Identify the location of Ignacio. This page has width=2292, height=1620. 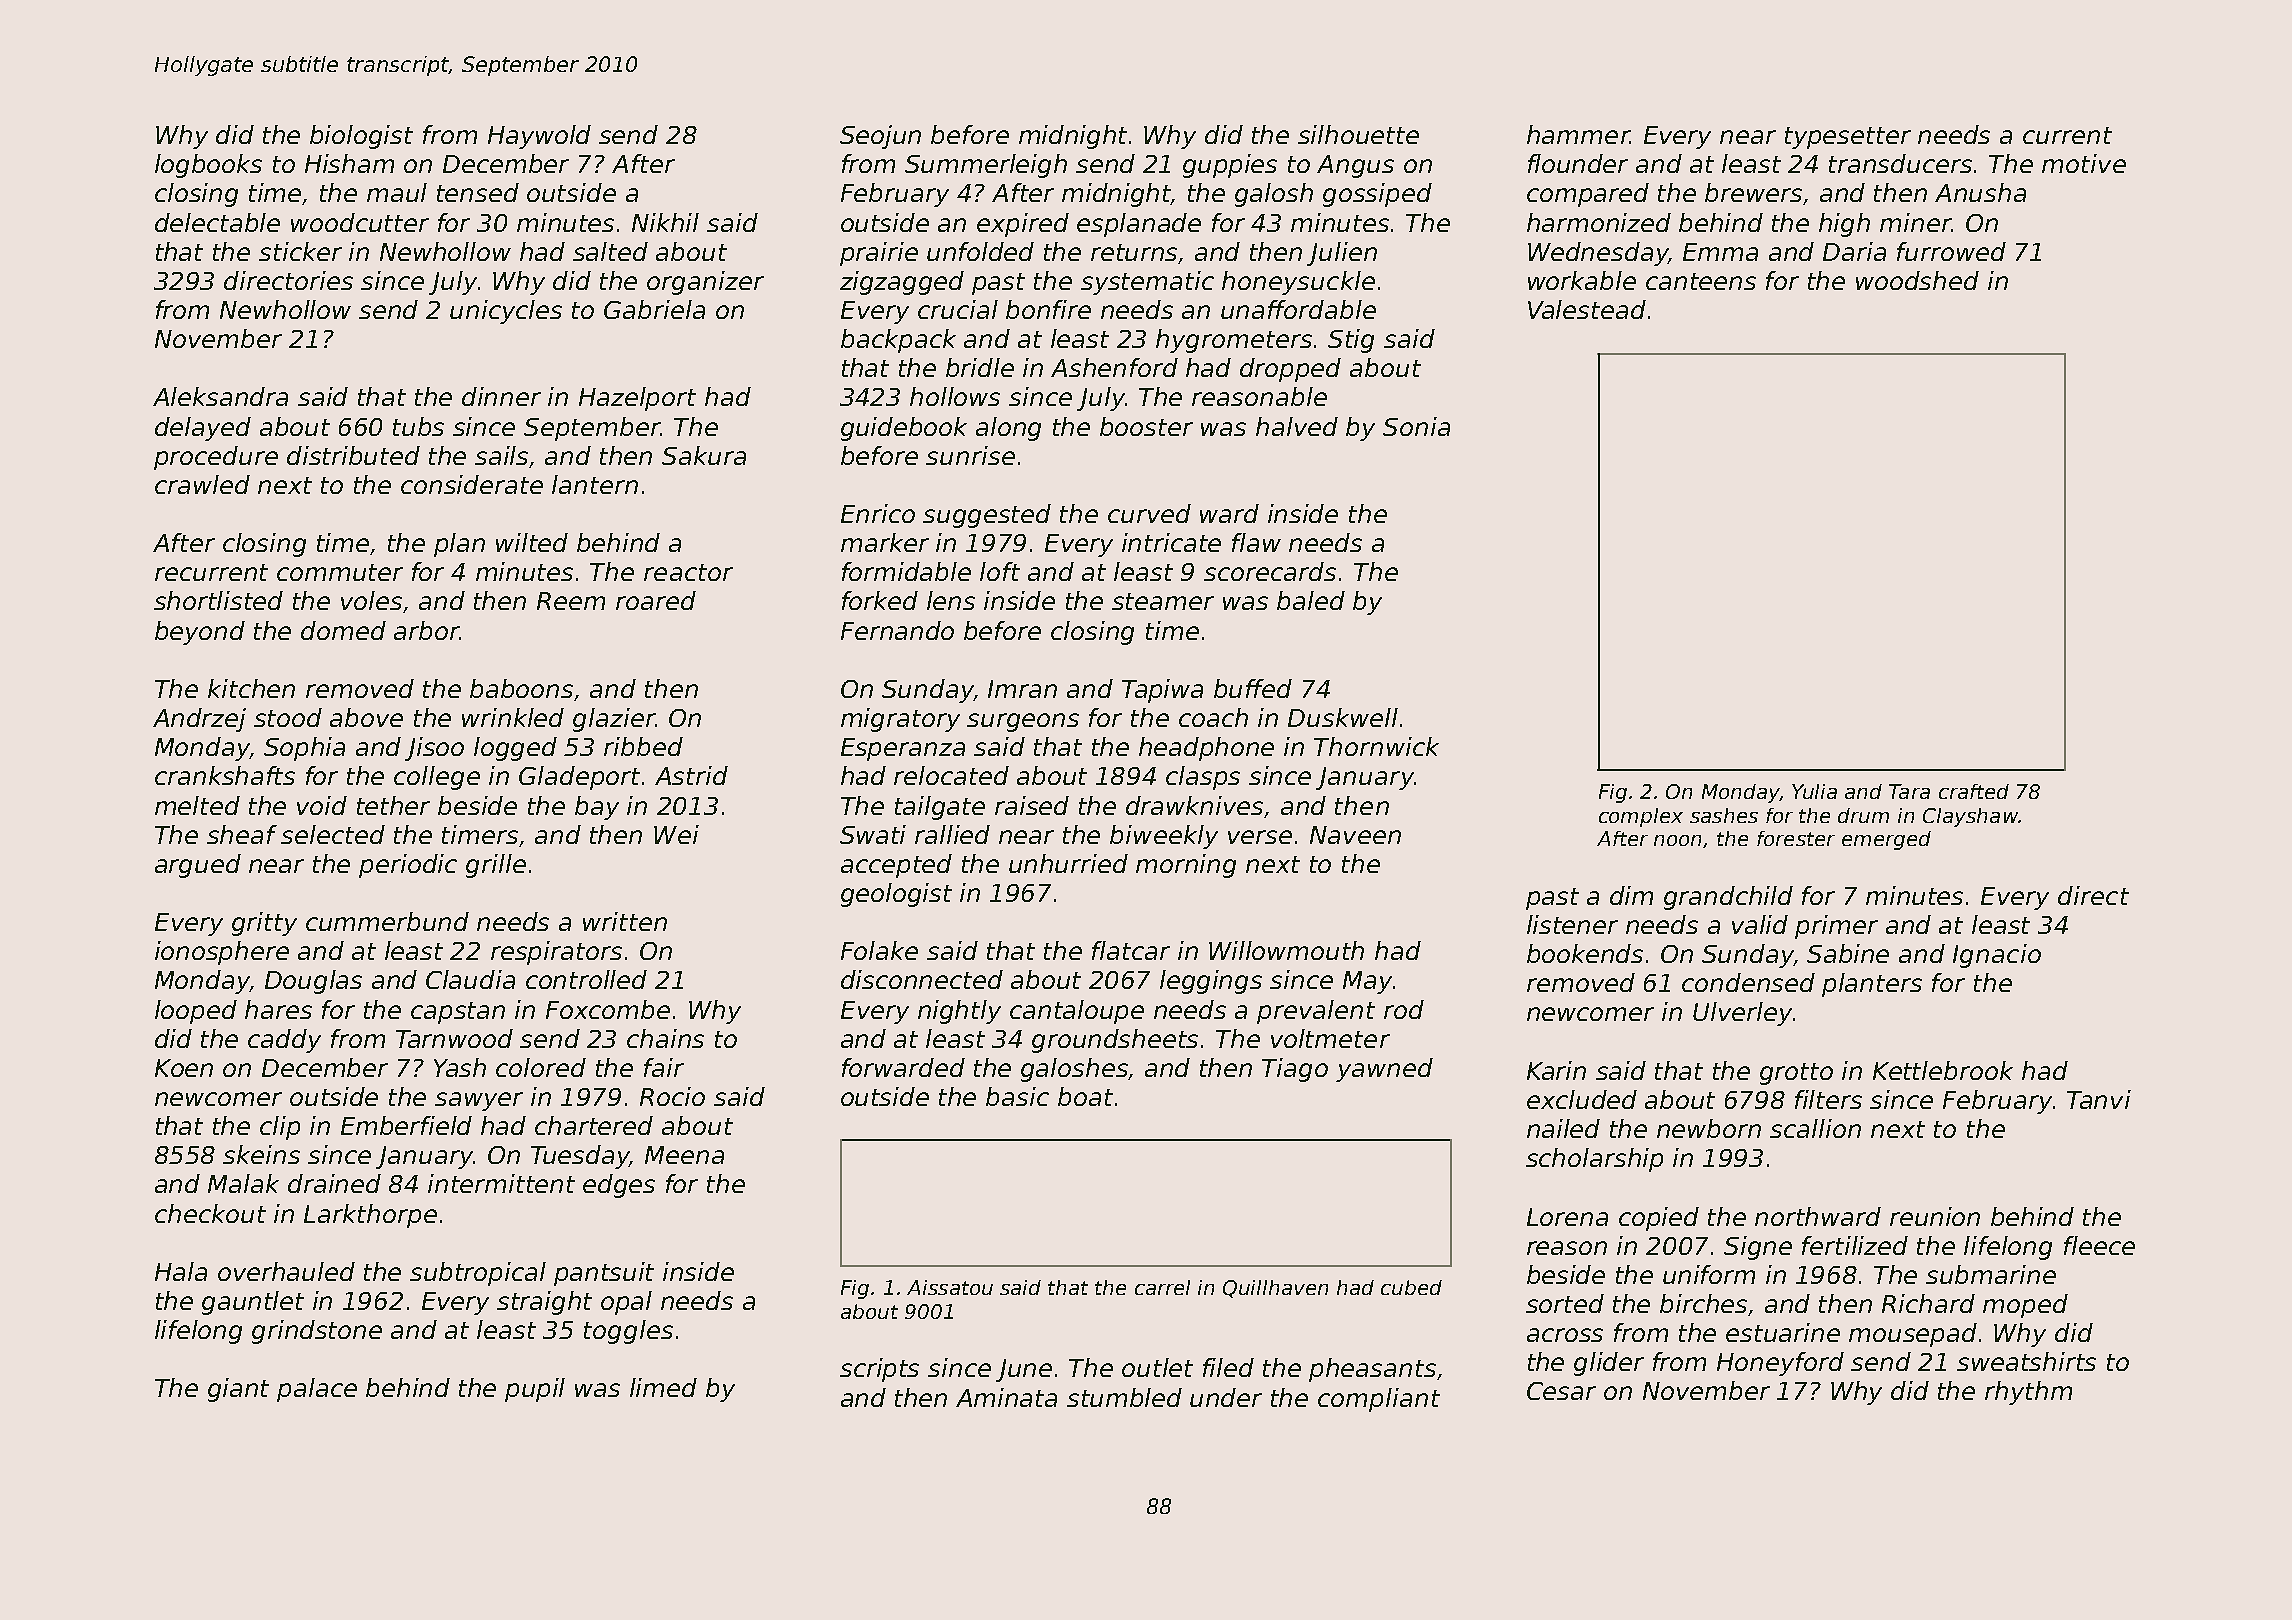
(1997, 956).
